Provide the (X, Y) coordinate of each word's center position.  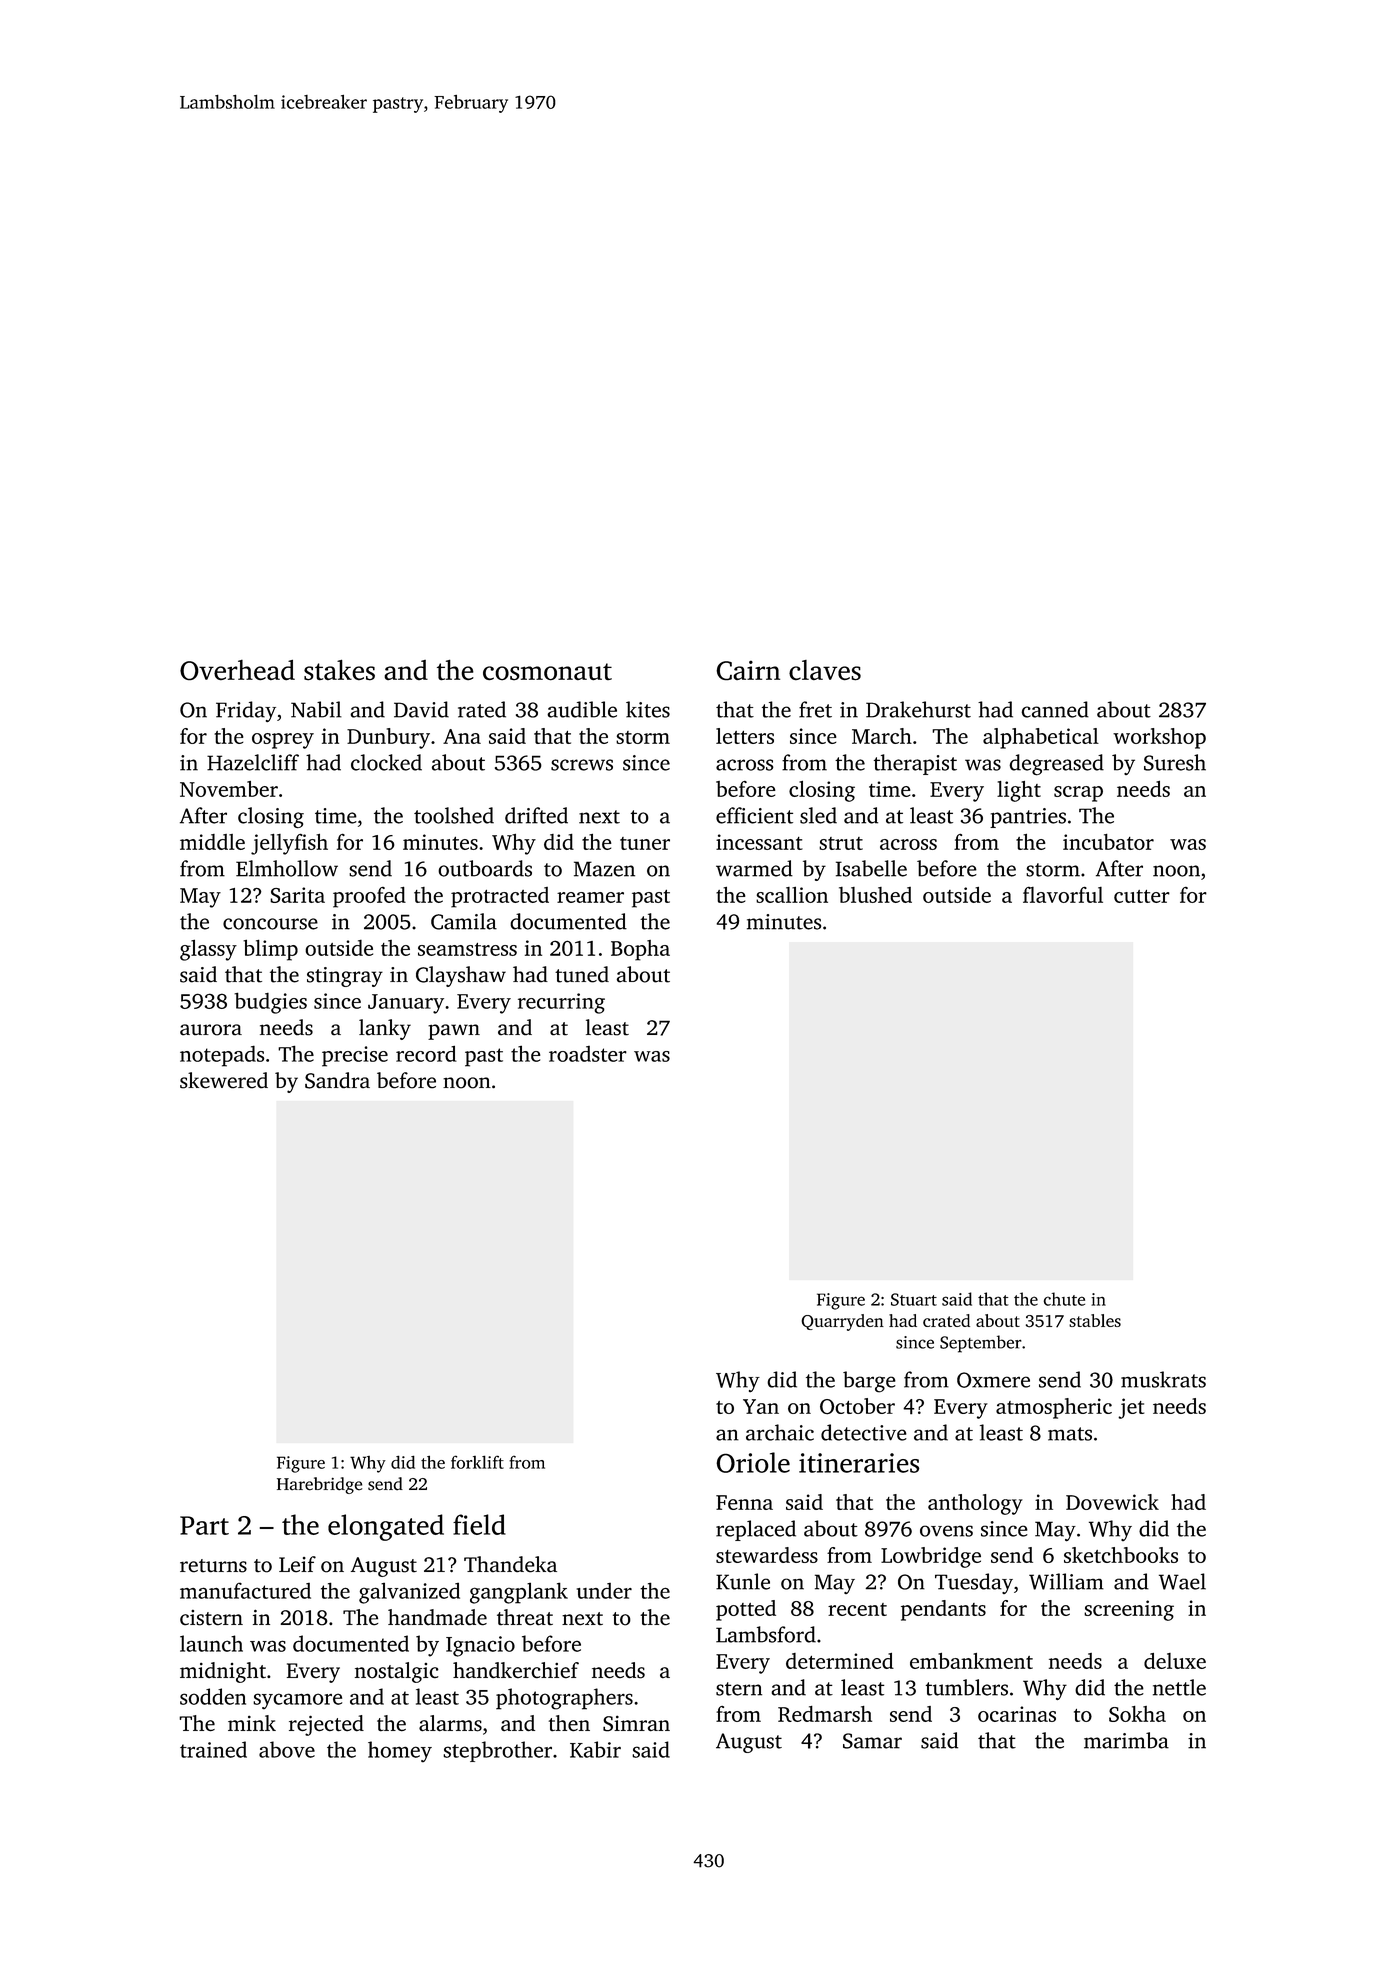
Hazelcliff (253, 762)
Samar (872, 1741)
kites (648, 709)
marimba (1126, 1740)
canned (1055, 709)
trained (213, 1749)
